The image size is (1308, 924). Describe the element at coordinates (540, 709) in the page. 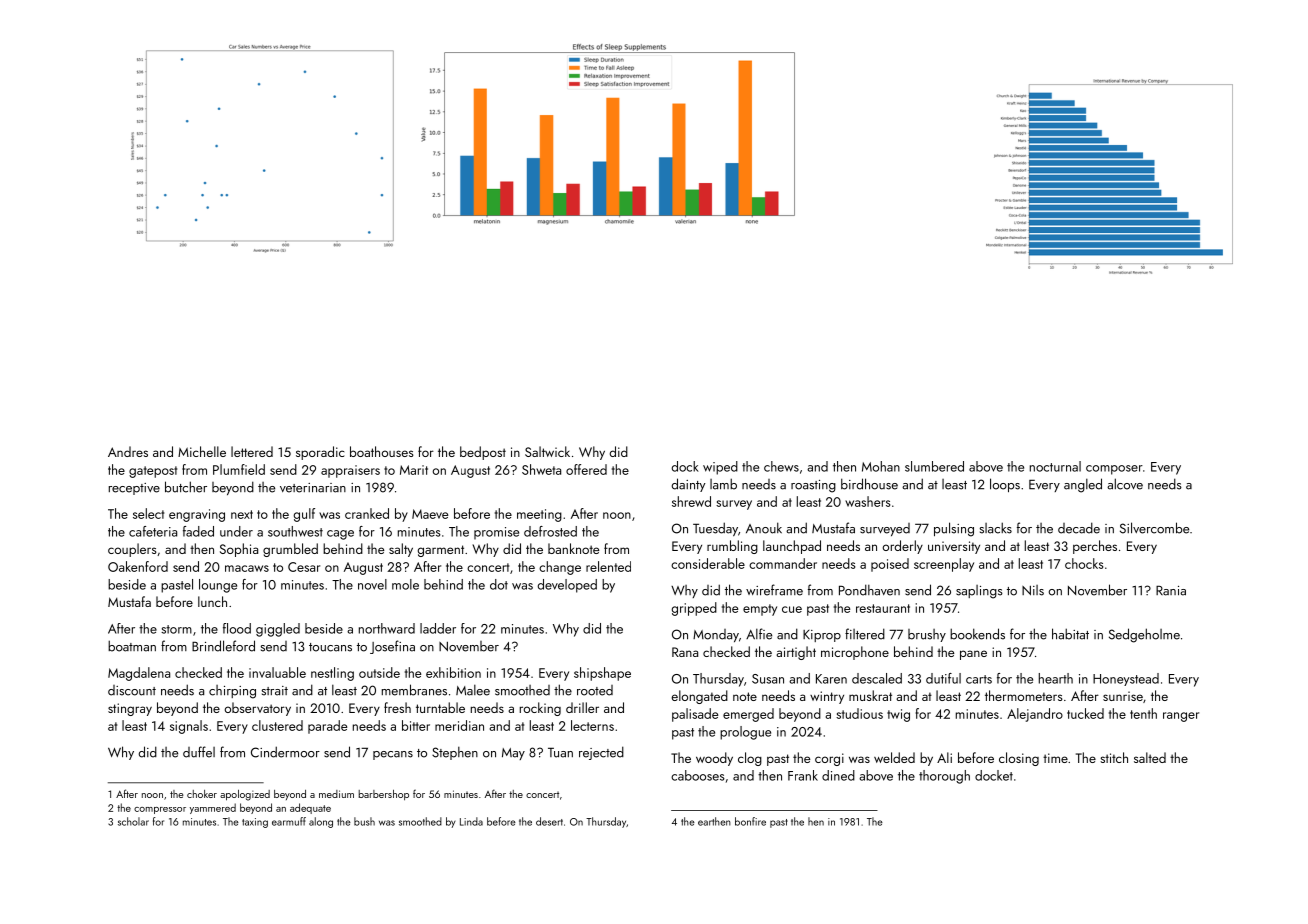

I see `rocking` at that location.
